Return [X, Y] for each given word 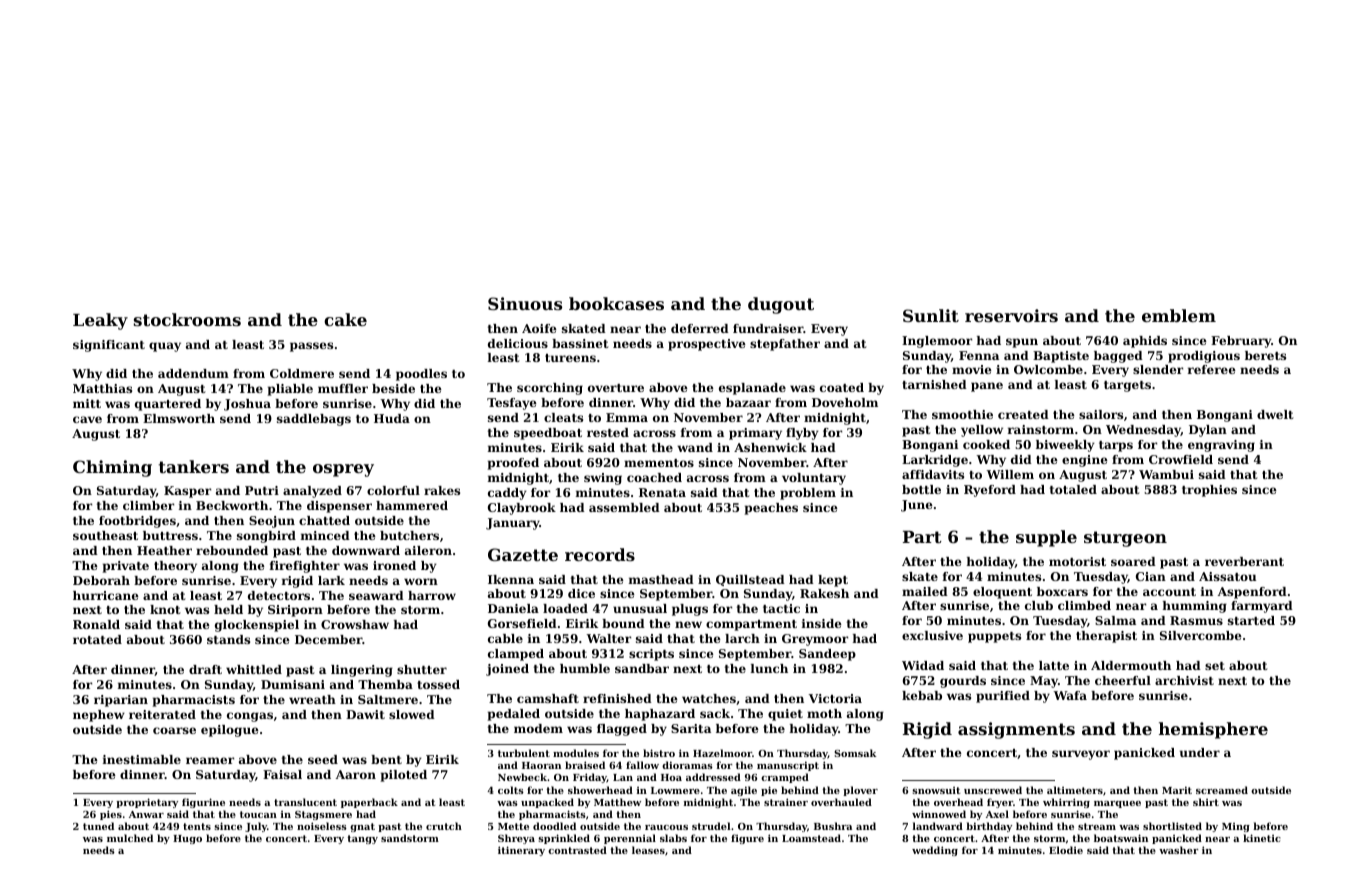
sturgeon [1125, 539]
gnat [362, 827]
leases [648, 850]
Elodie [1066, 850]
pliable [290, 390]
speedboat [548, 434]
